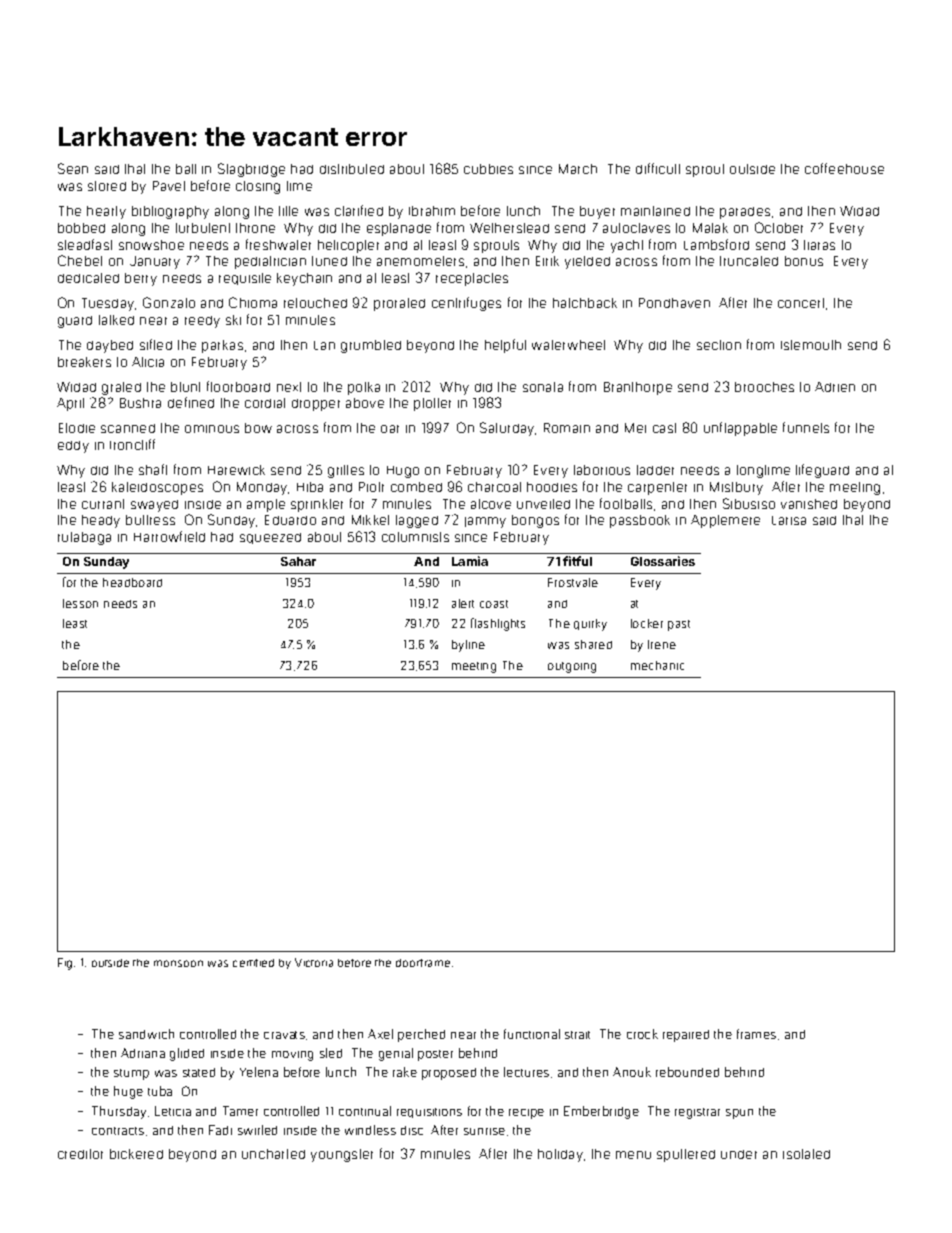  I want to click on mechanic, so click(657, 665).
